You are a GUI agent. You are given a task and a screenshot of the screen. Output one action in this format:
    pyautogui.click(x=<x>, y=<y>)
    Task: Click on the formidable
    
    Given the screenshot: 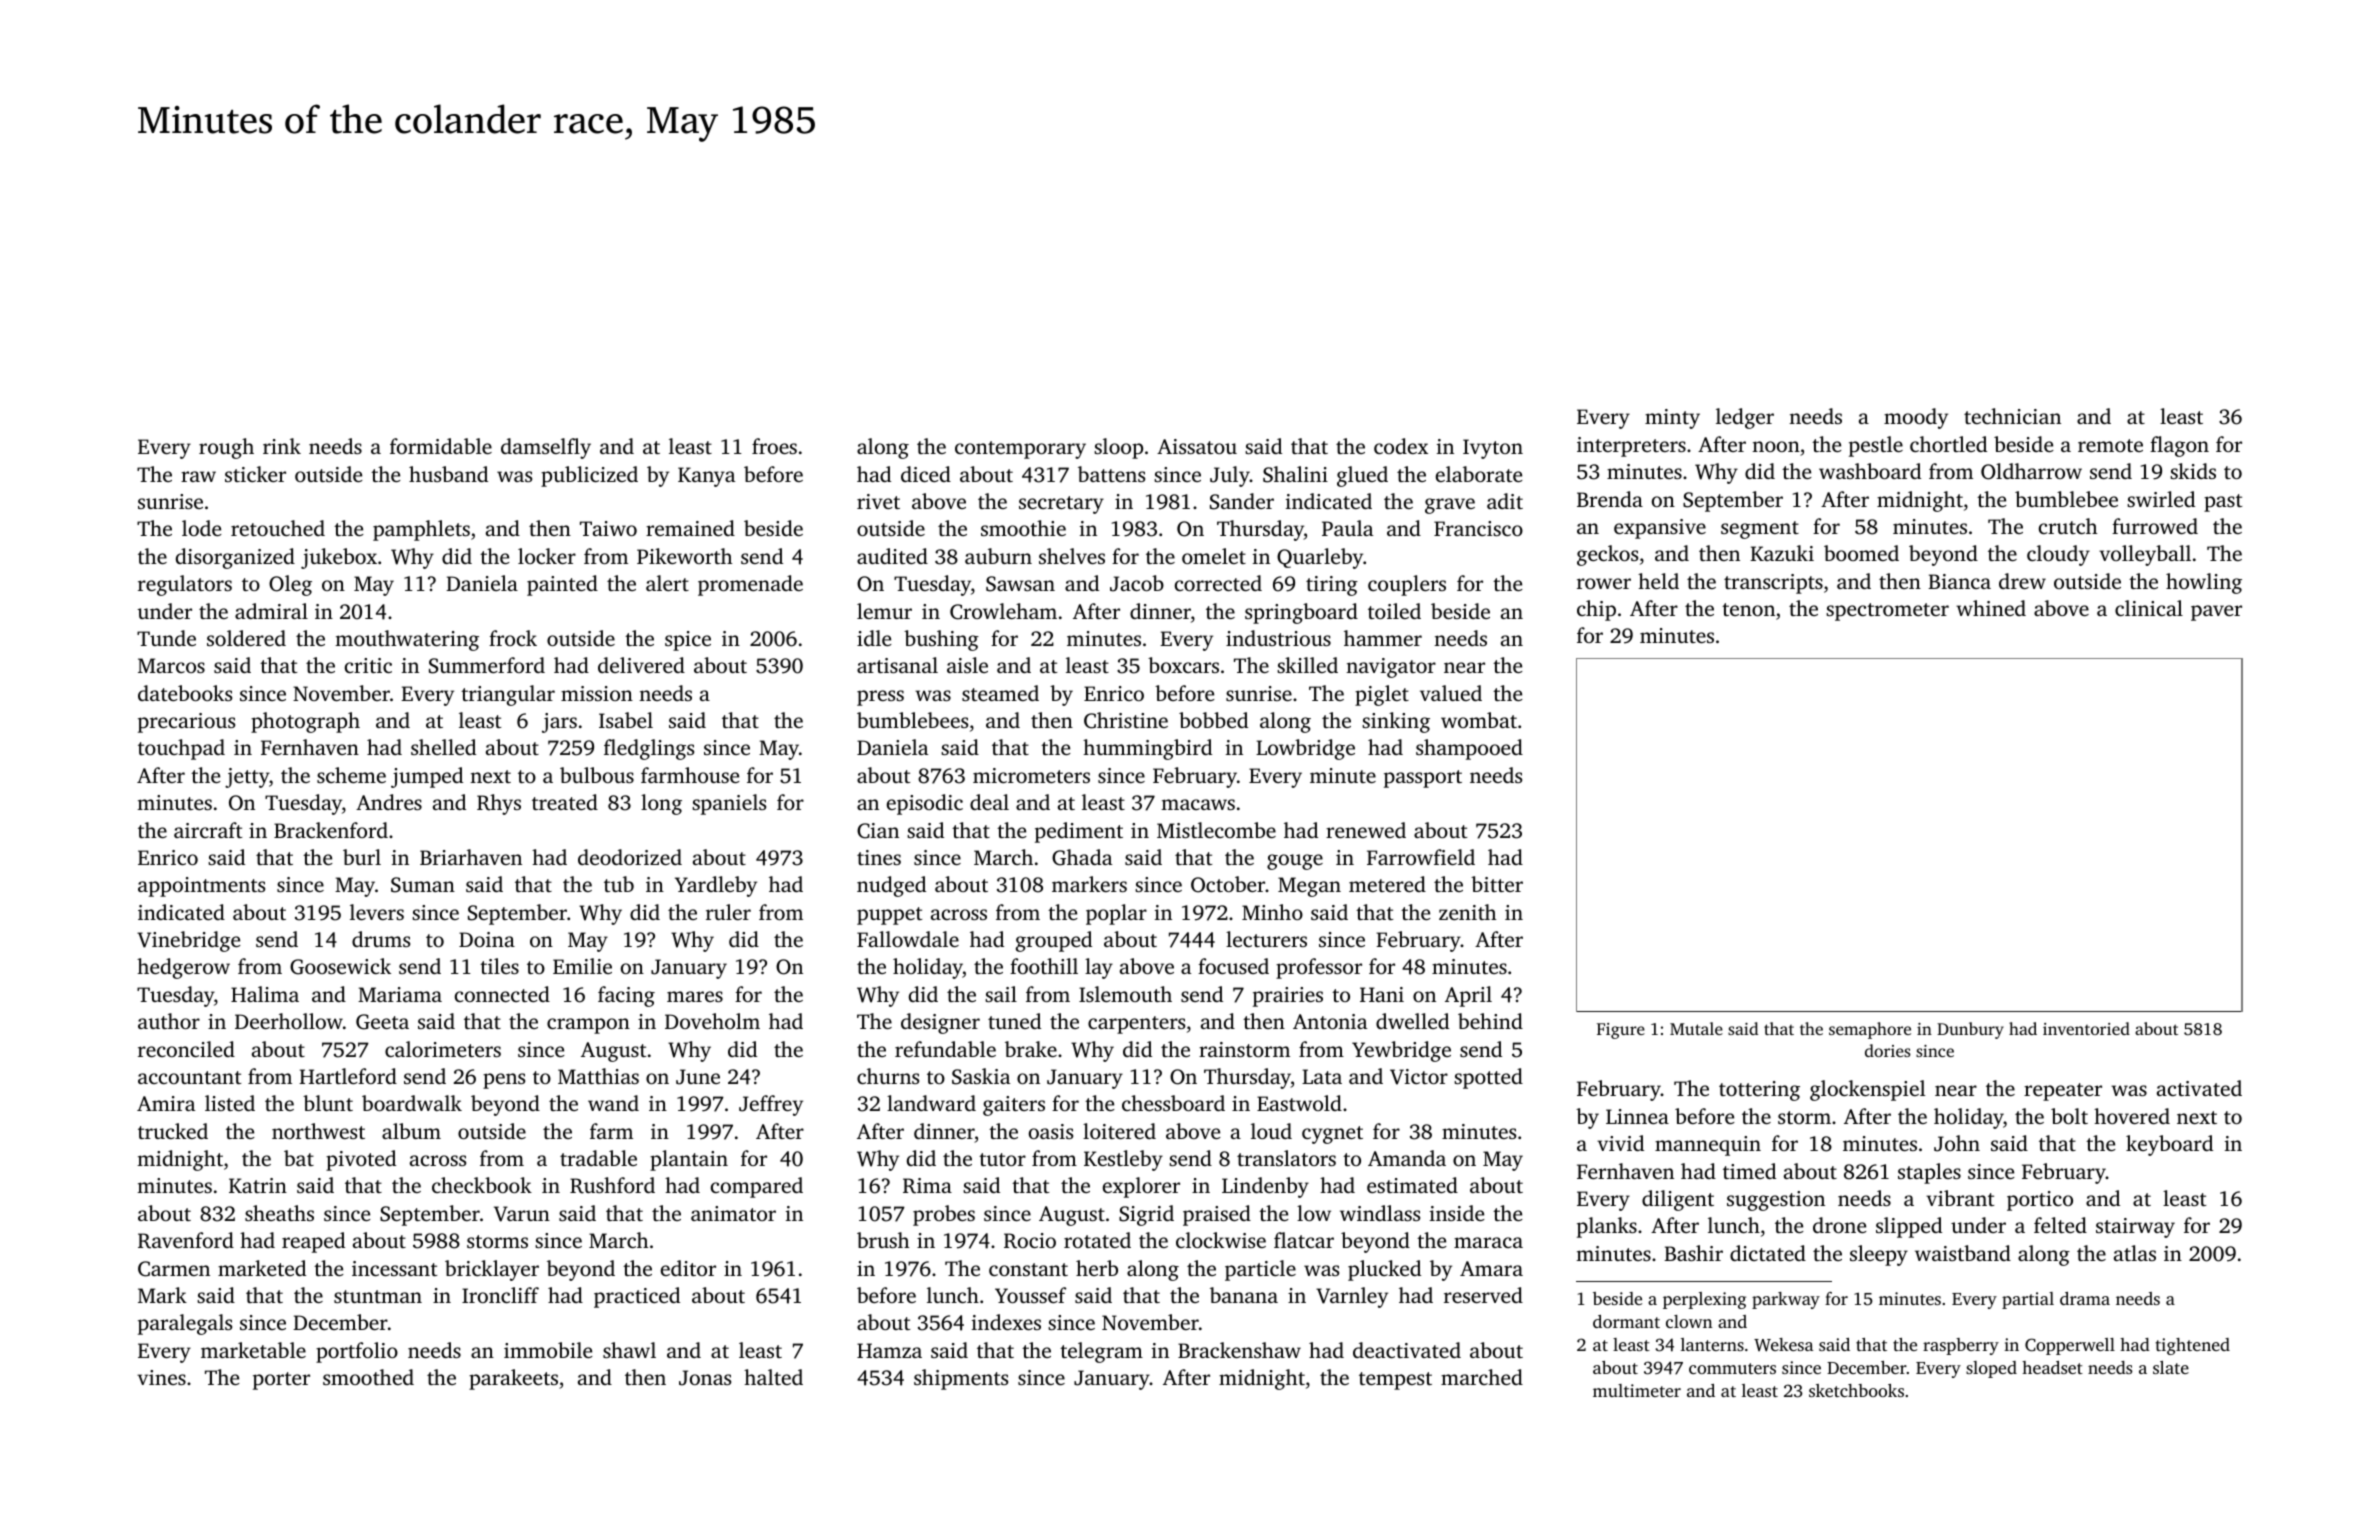 What is the action you would take?
    pyautogui.click(x=441, y=446)
